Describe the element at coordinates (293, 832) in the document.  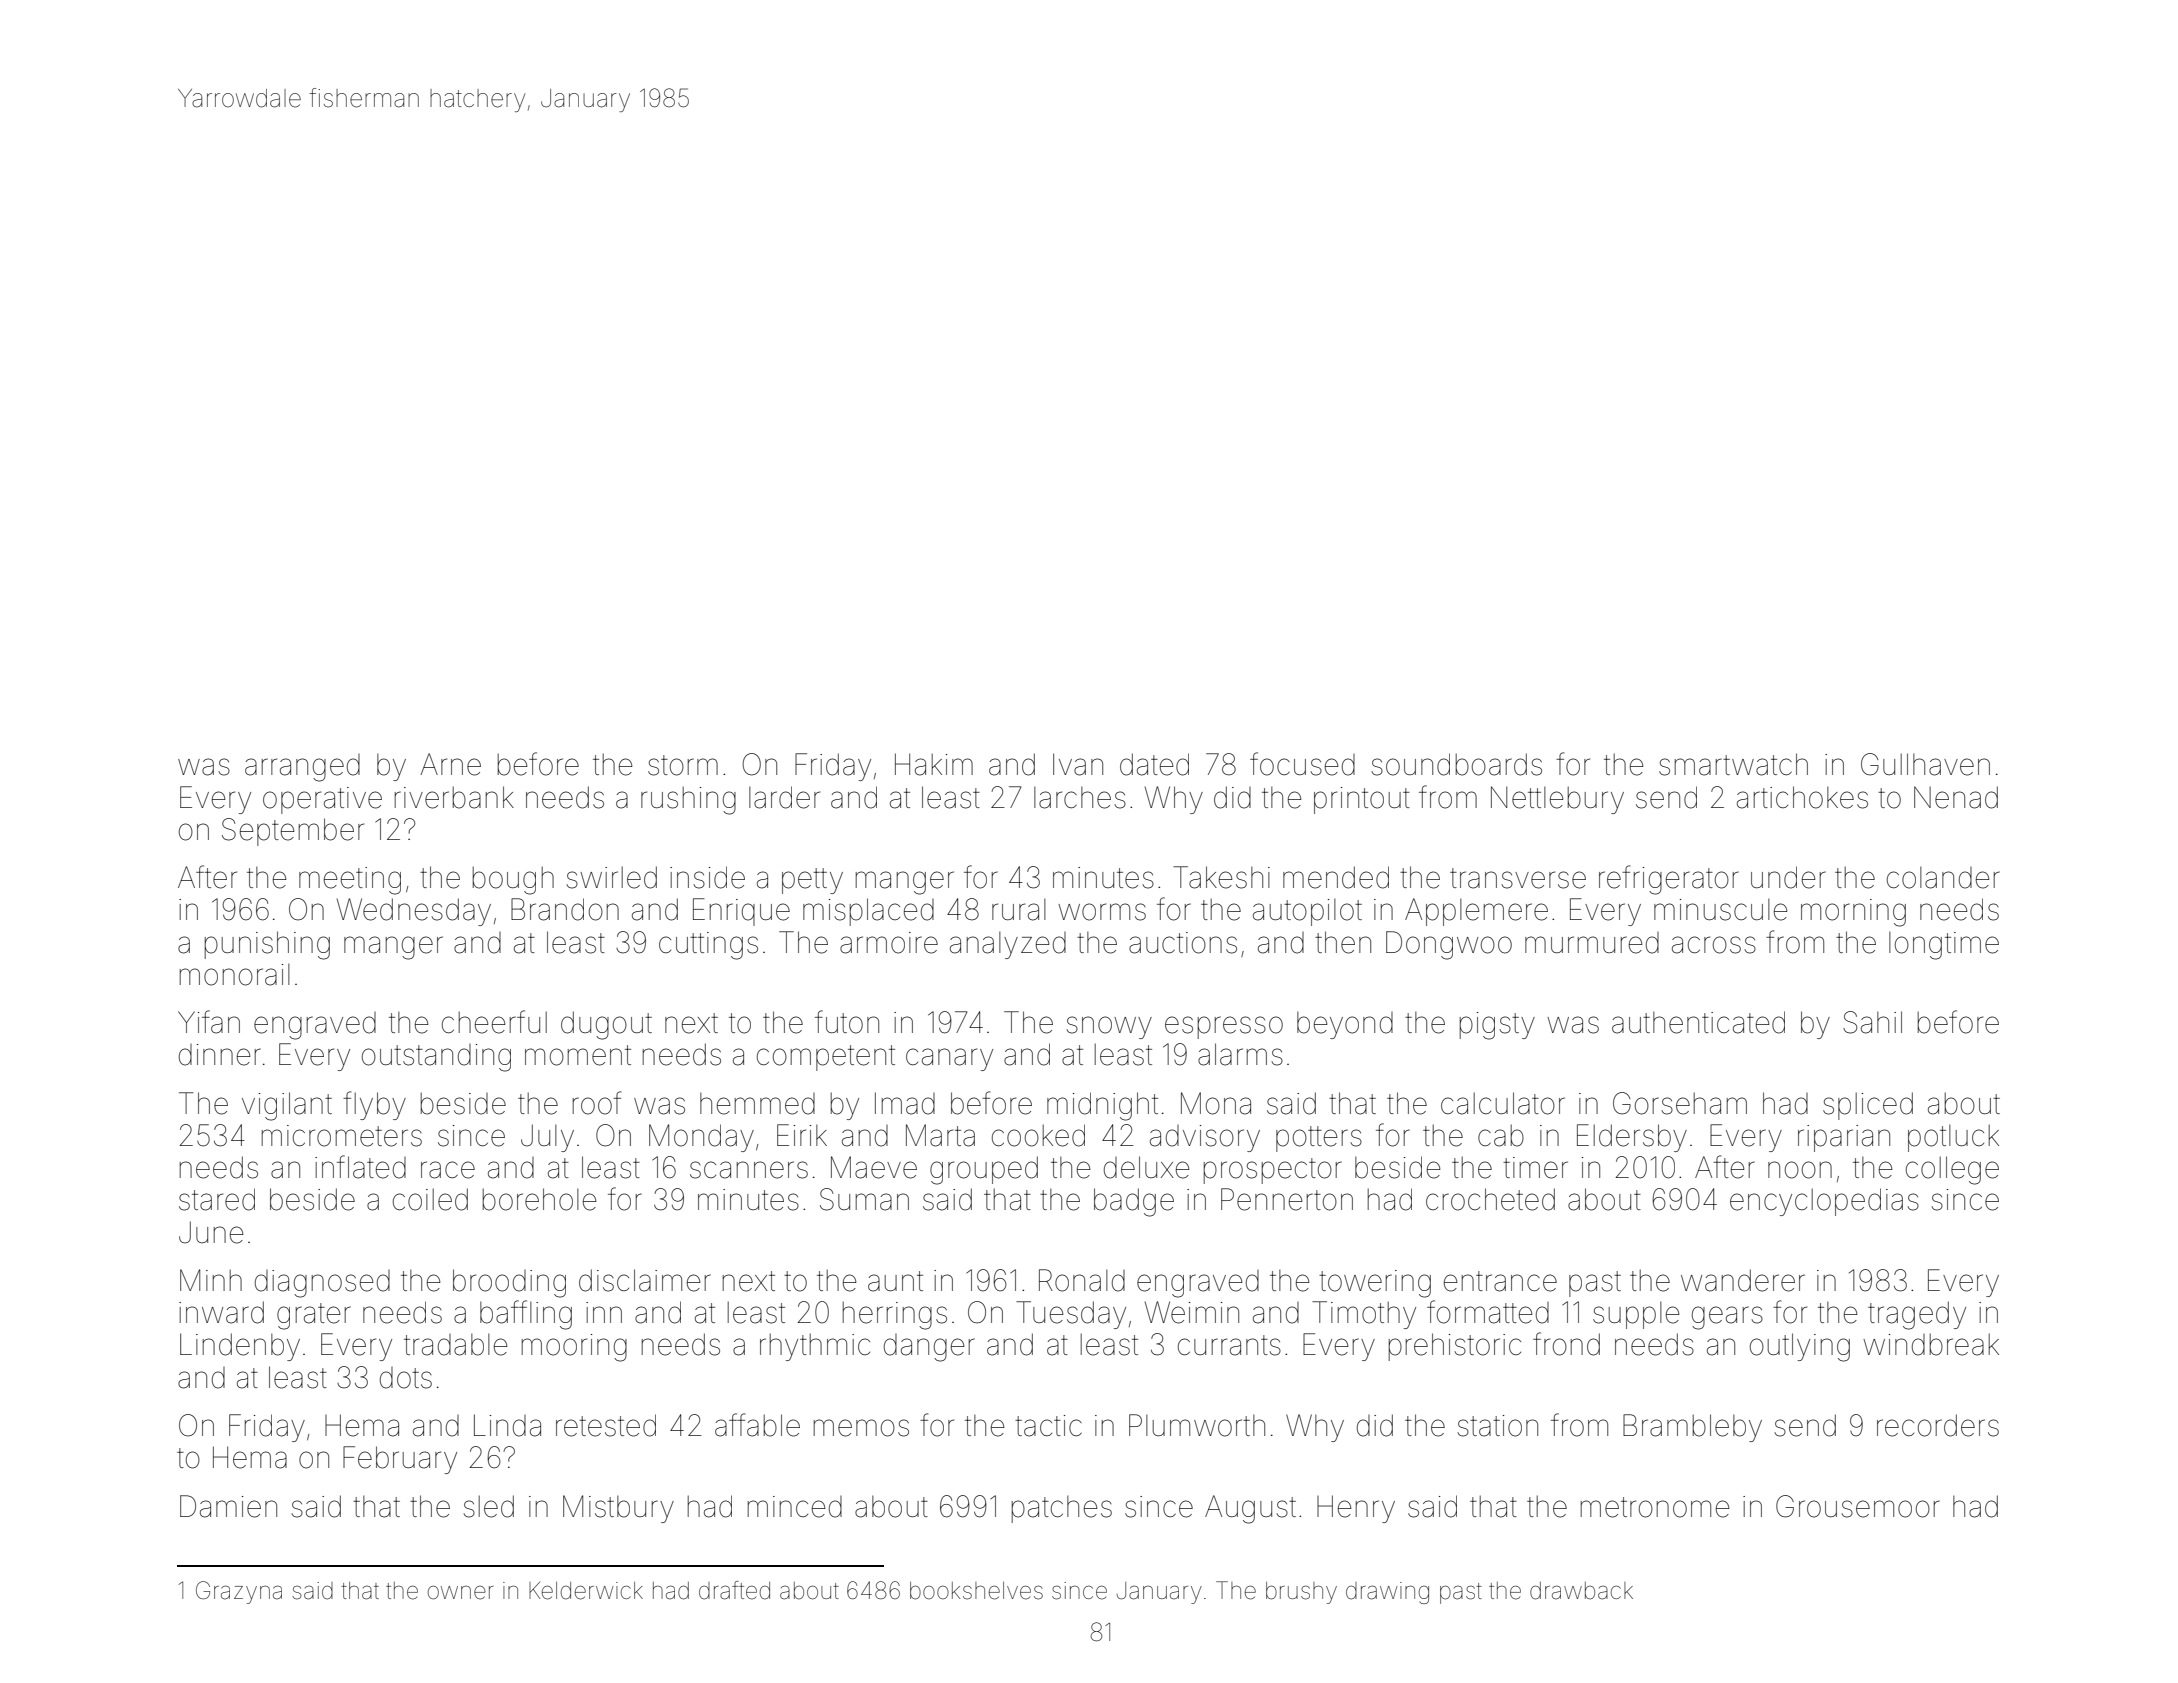
I see `September` at that location.
